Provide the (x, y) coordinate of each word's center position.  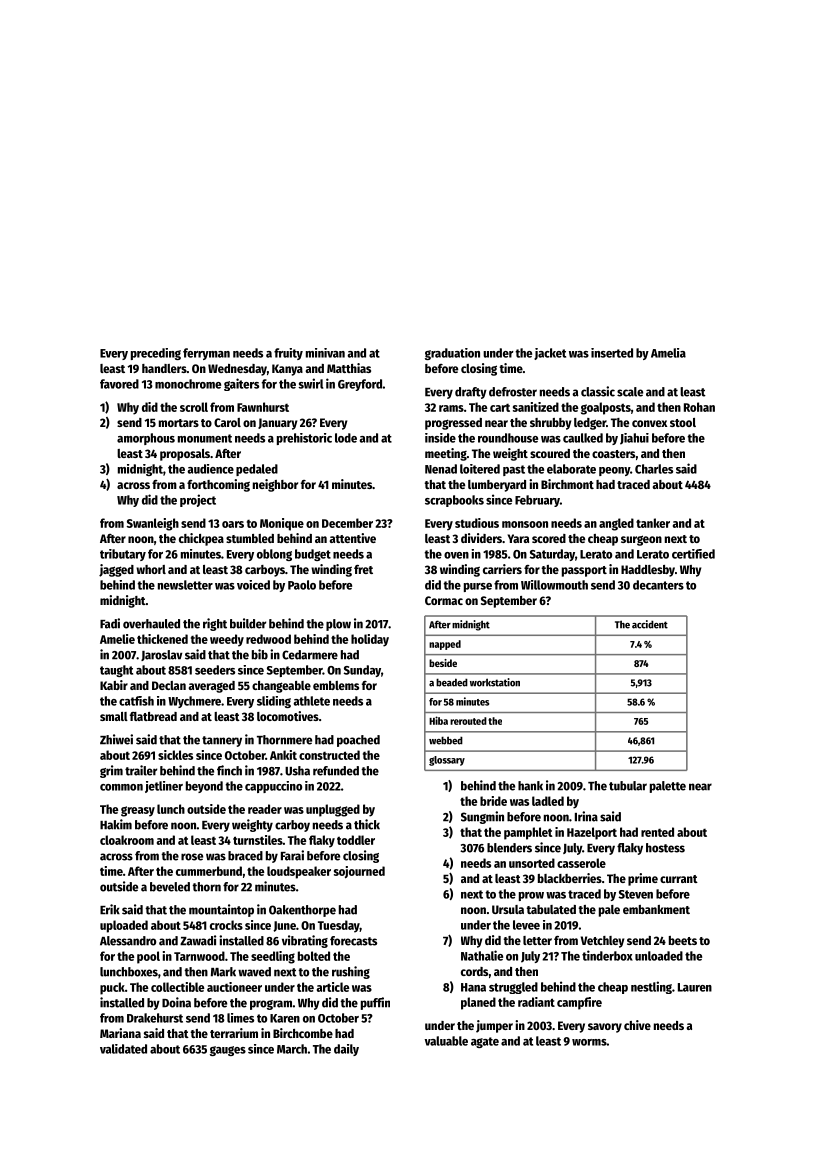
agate (485, 1042)
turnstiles (258, 840)
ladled (548, 801)
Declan (169, 685)
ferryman (206, 354)
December (347, 523)
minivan (325, 353)
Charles (654, 469)
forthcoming (218, 485)
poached (358, 741)
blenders (509, 848)
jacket (550, 354)
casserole (581, 863)
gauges (228, 1051)
